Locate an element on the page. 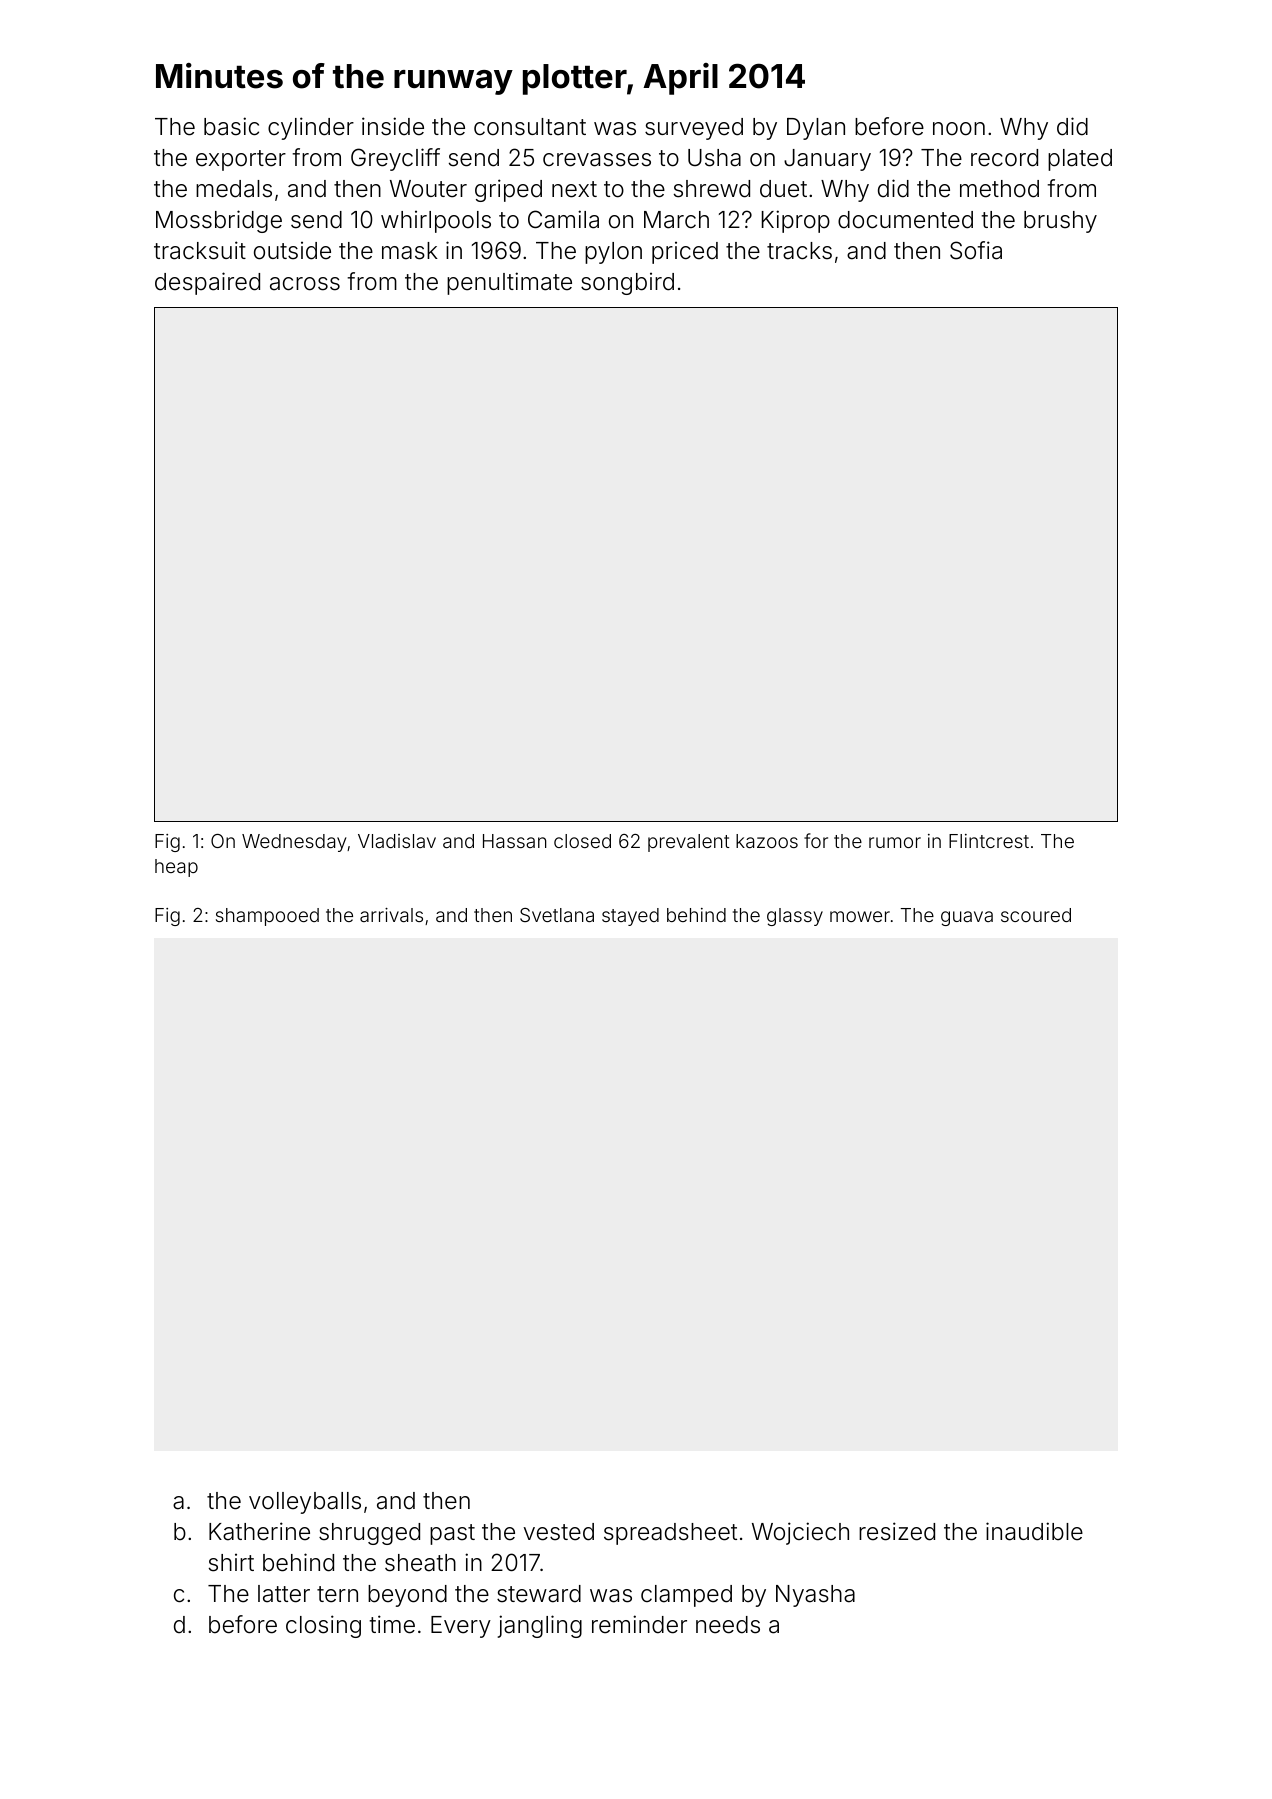  heap is located at coordinates (176, 868).
